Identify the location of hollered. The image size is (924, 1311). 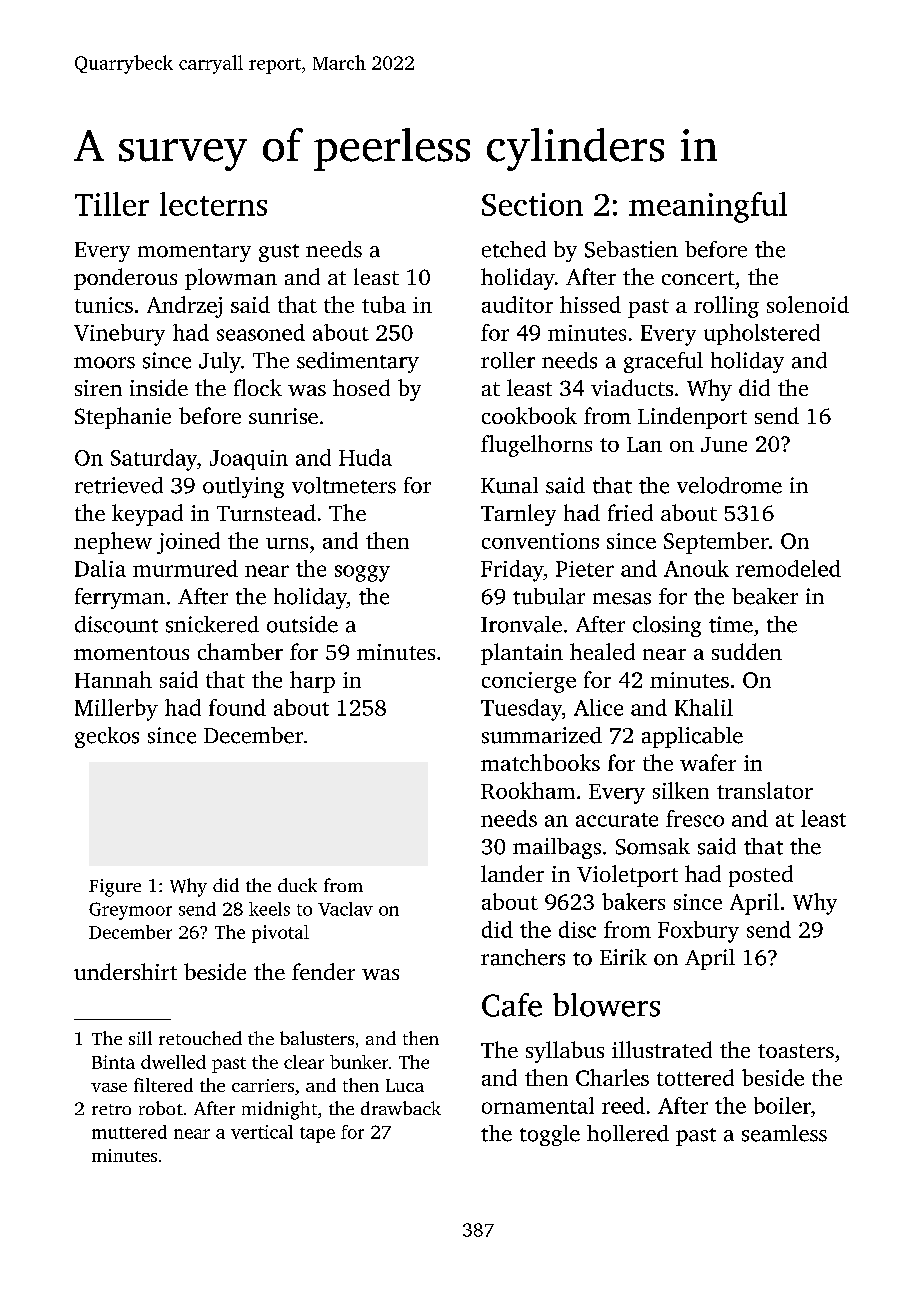
(628, 1133).
